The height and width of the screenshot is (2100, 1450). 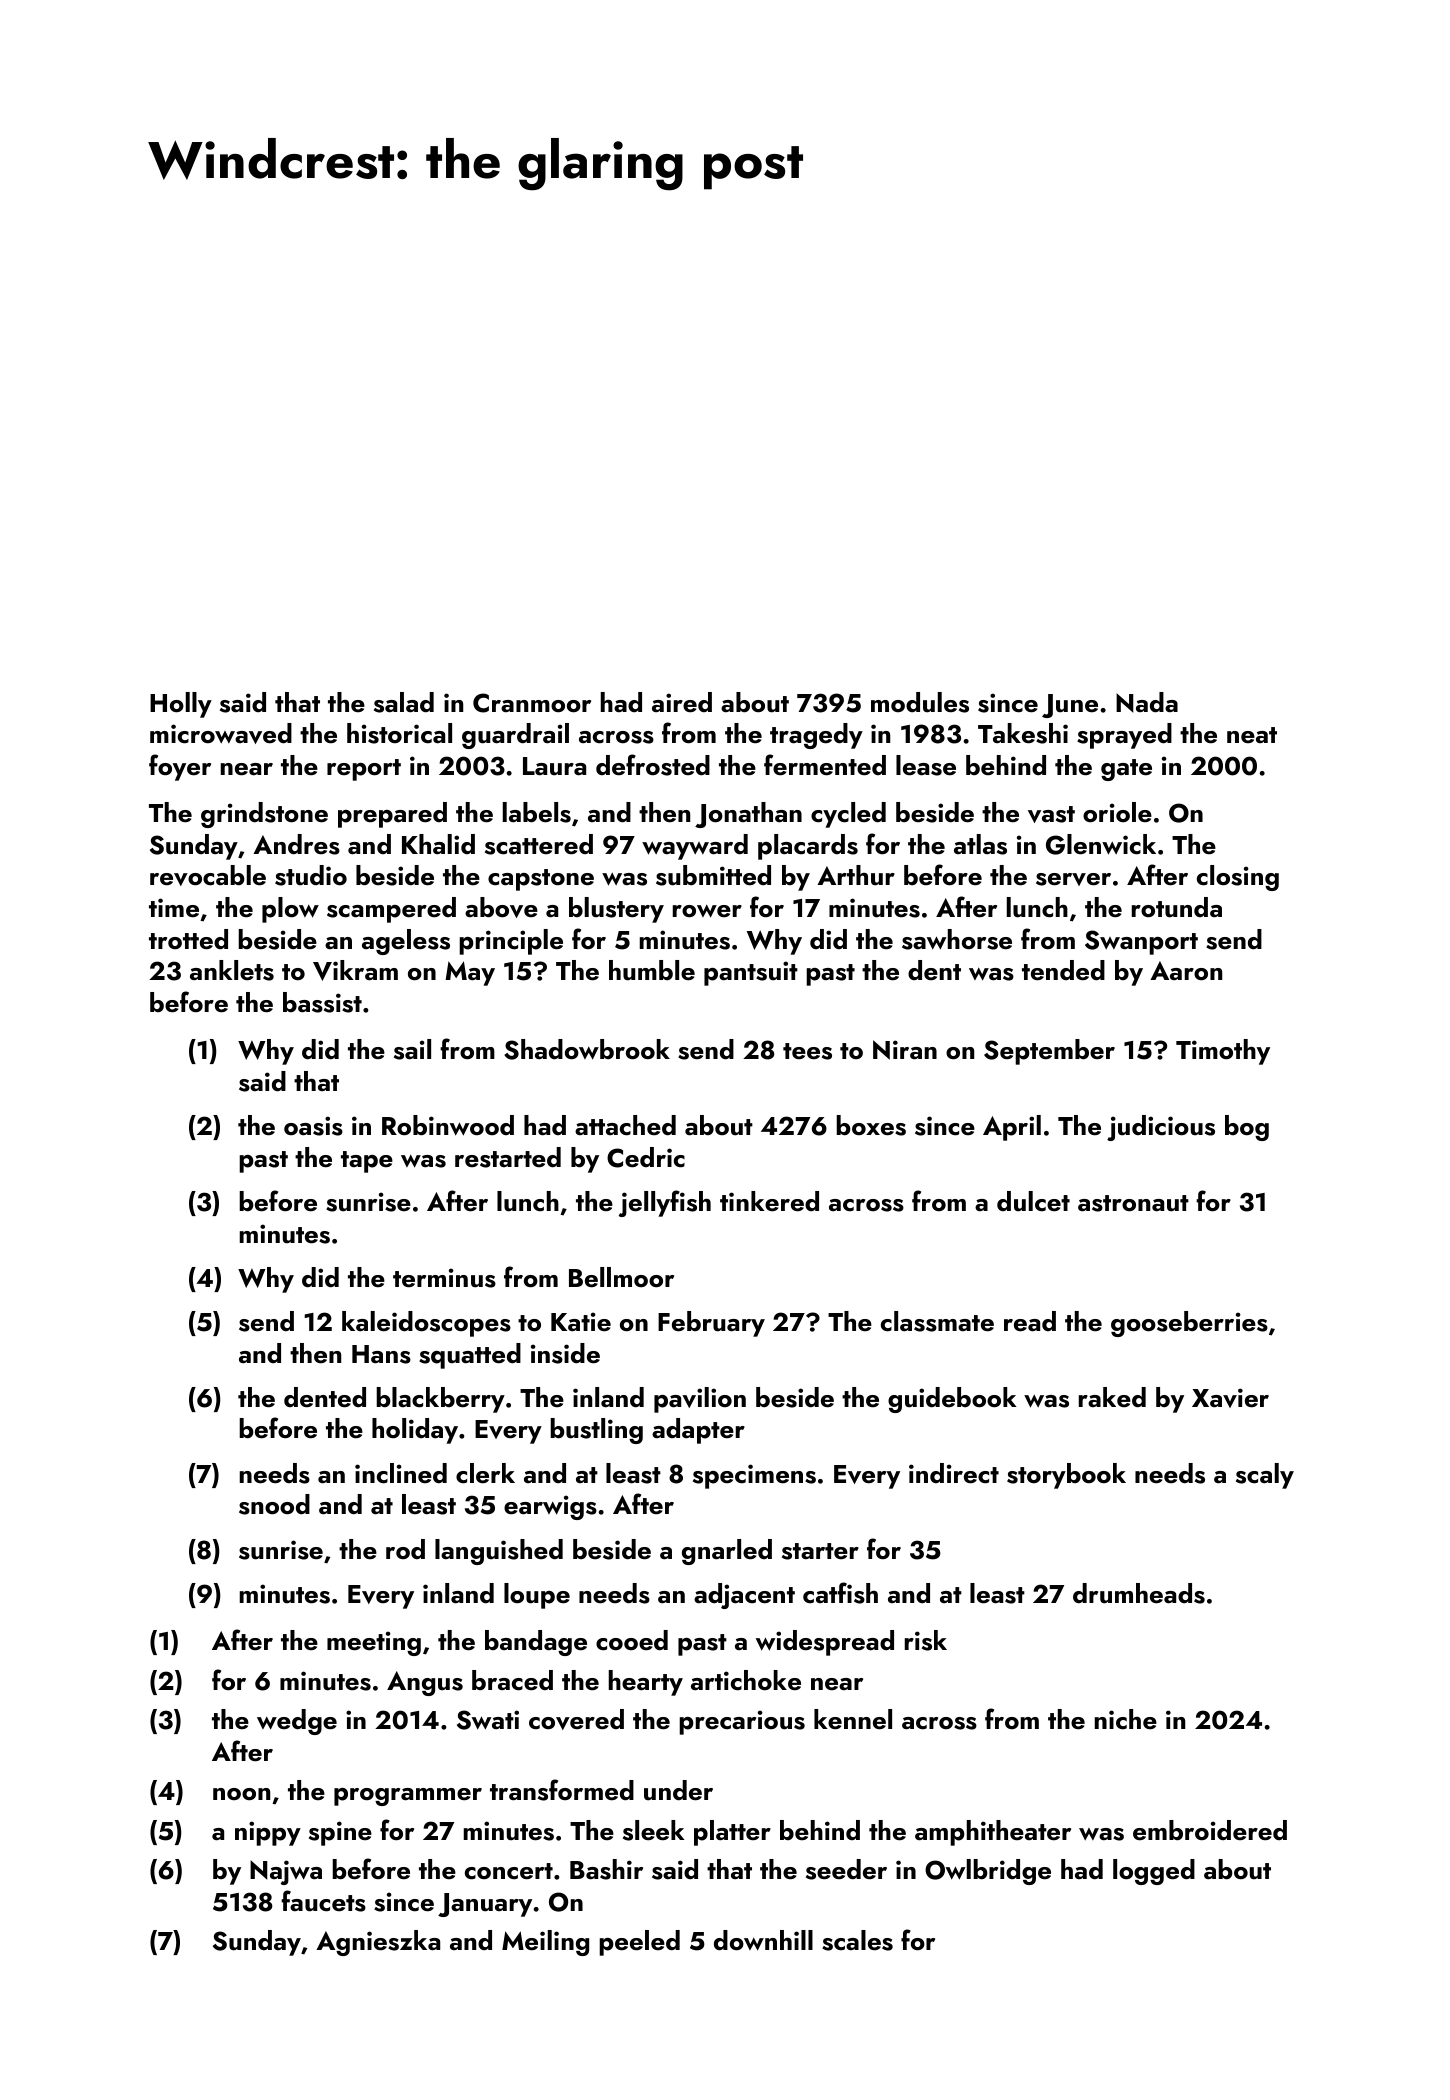 I want to click on Nada, so click(x=1147, y=702).
